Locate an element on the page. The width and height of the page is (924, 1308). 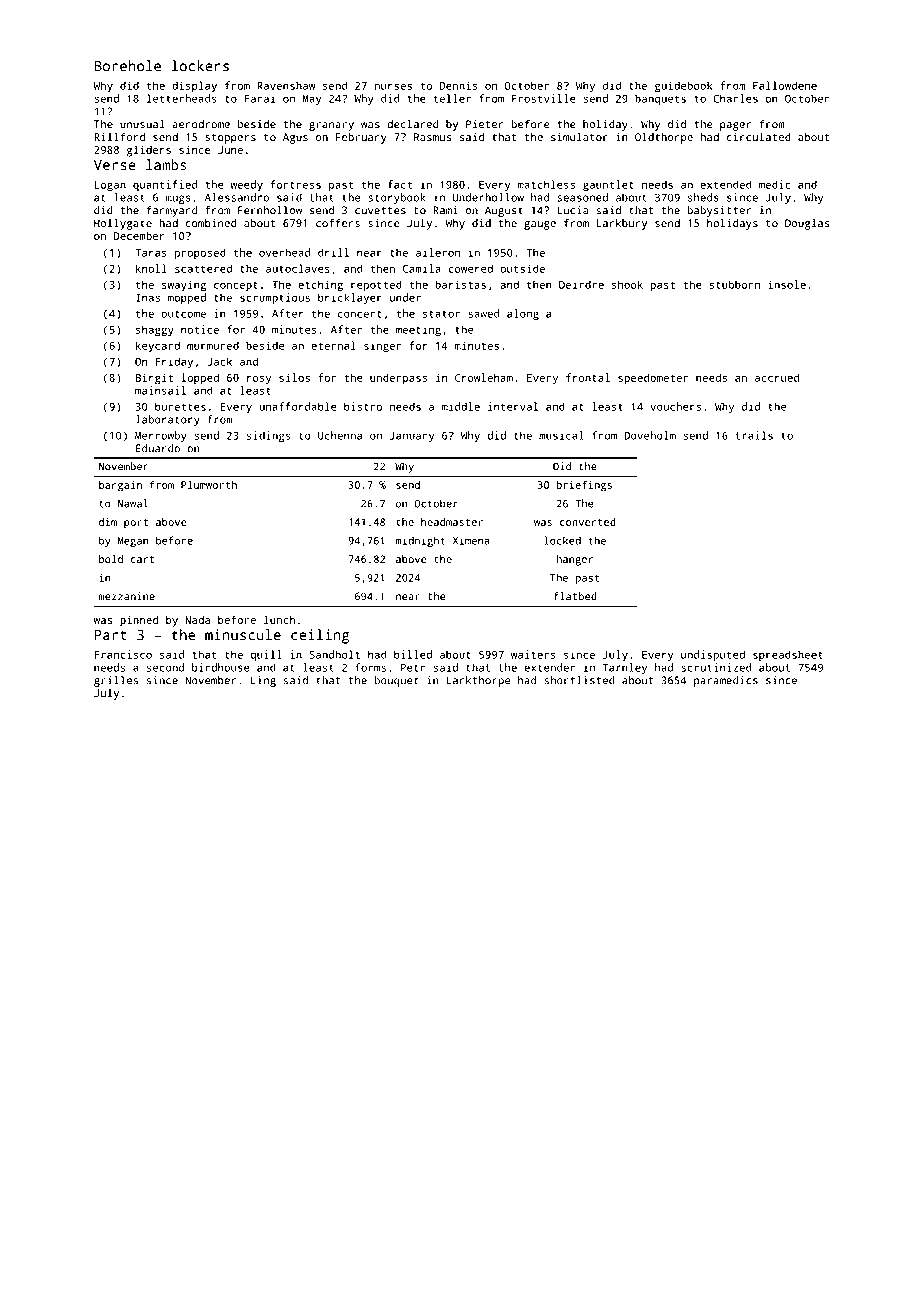
shortlisted is located at coordinates (579, 680).
